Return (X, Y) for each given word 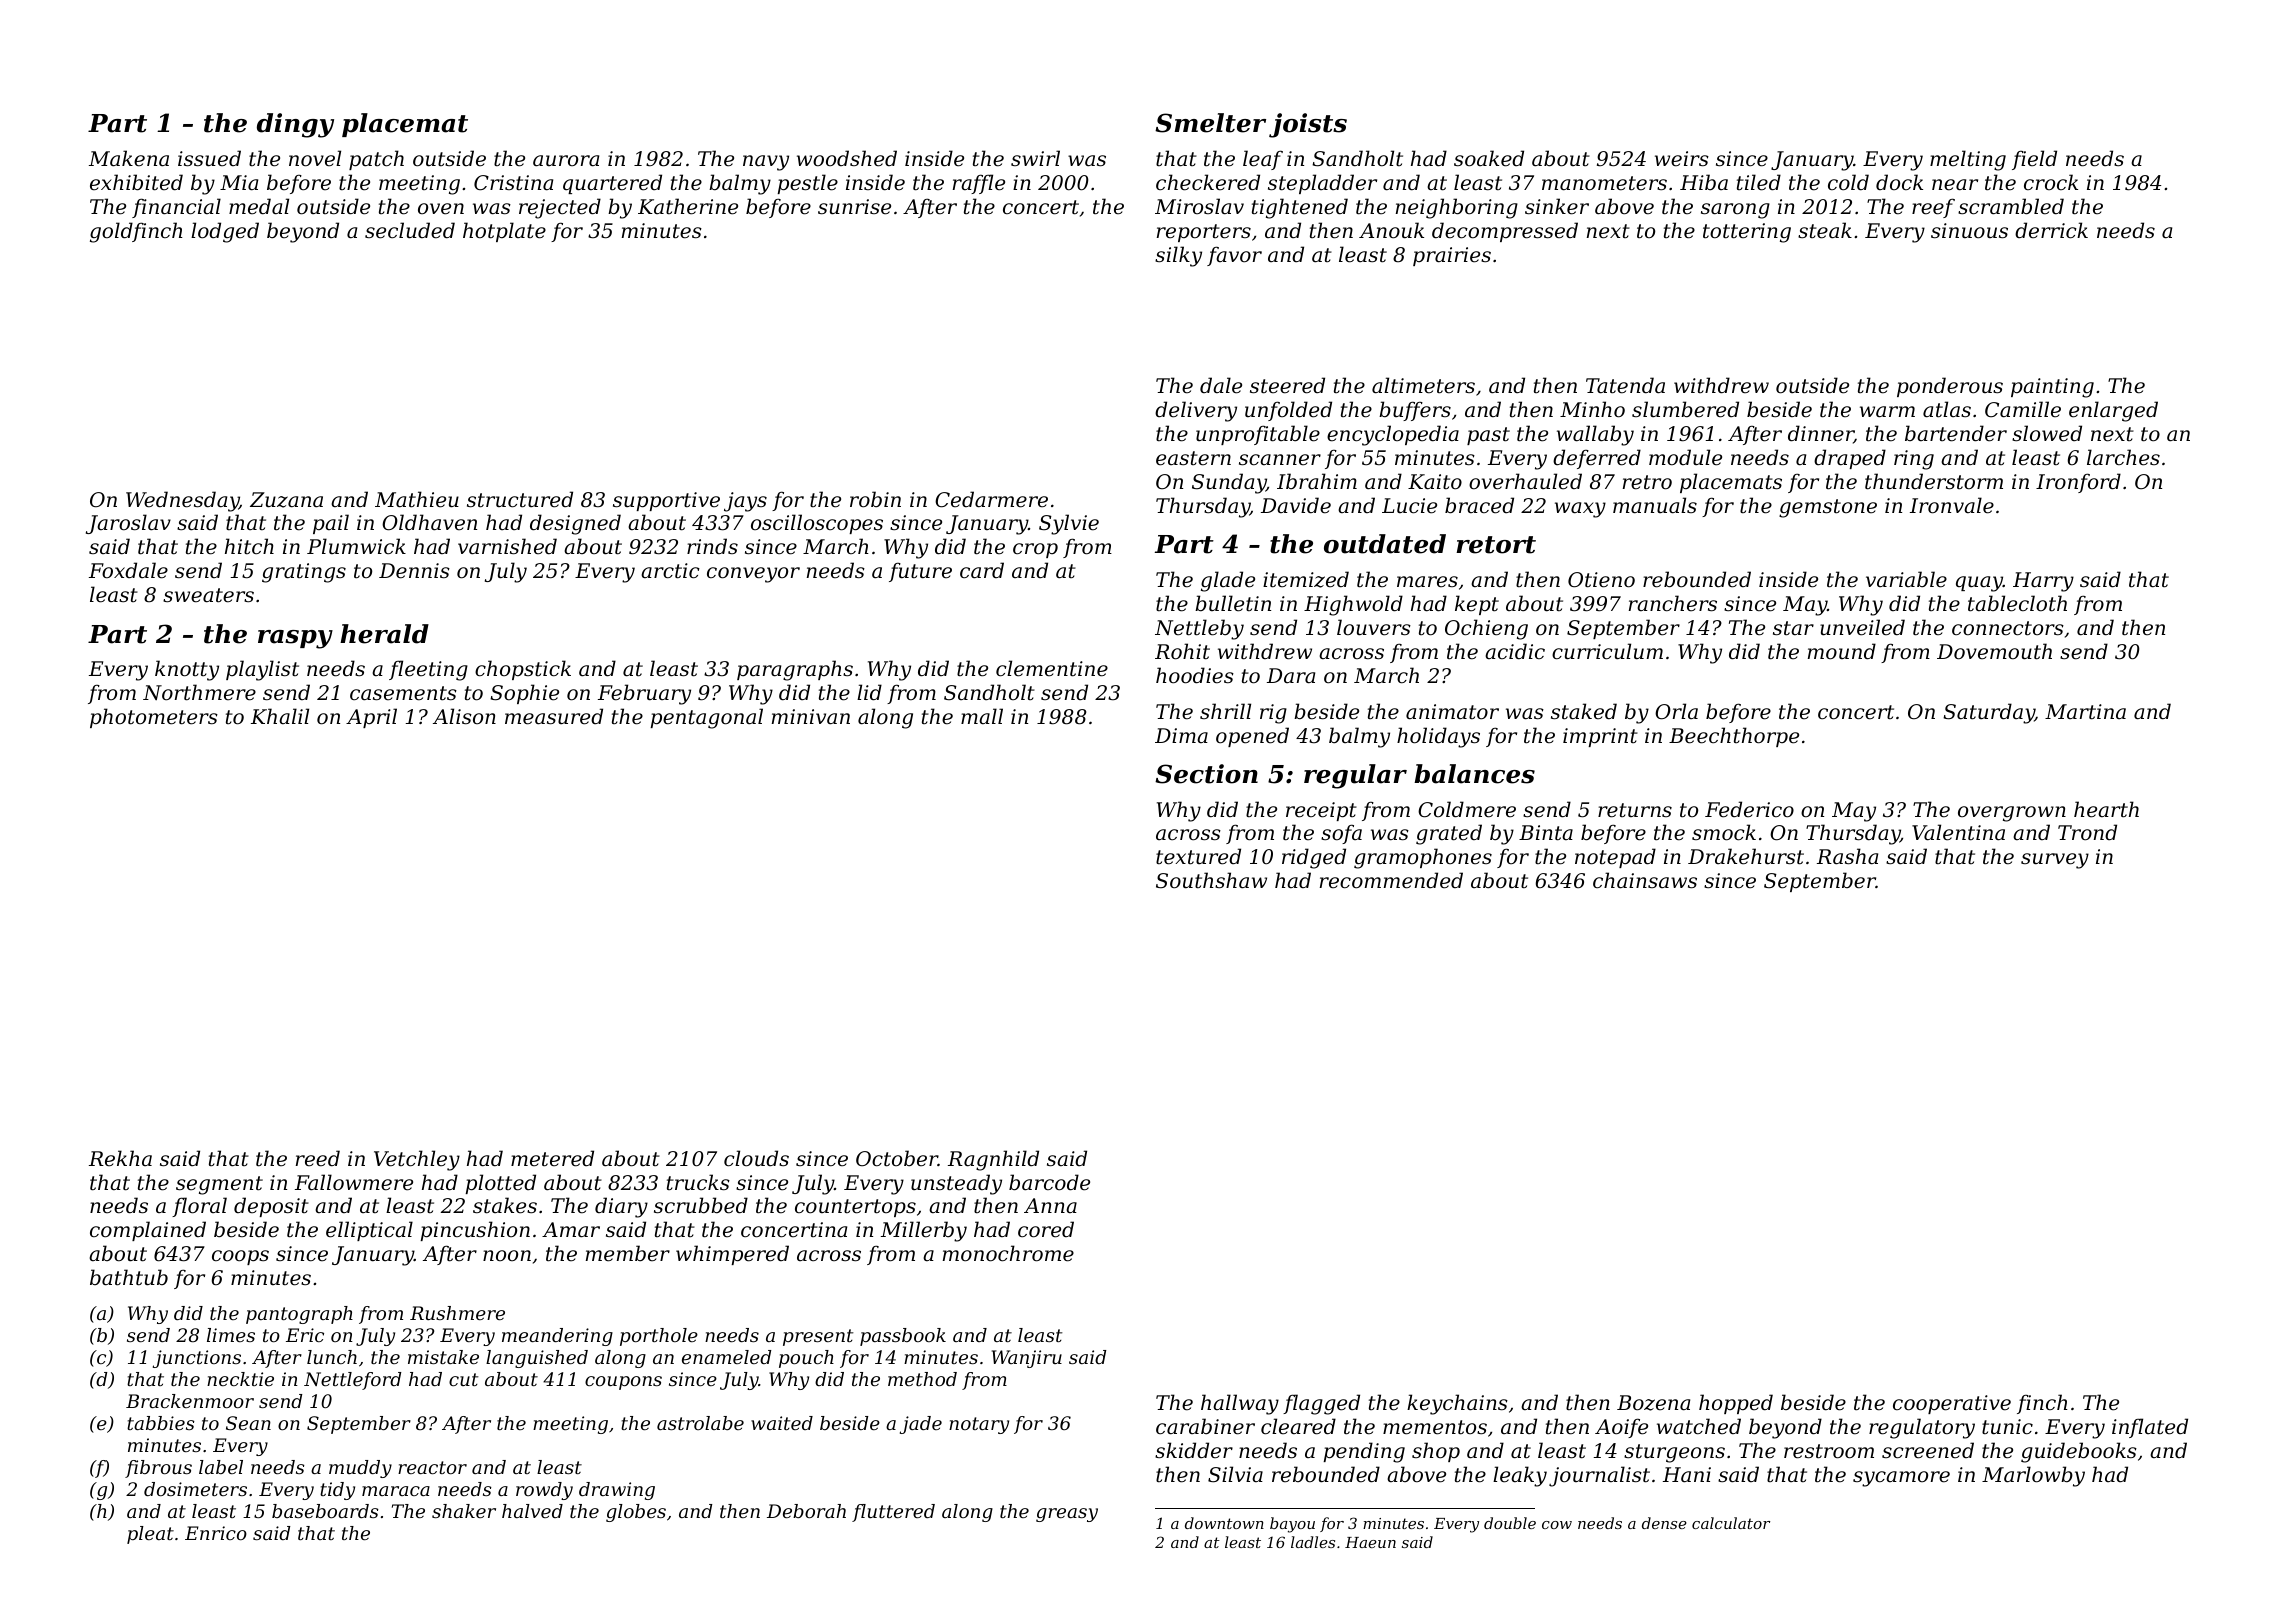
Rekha (120, 1158)
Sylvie (1069, 524)
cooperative (1952, 1404)
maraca (396, 1491)
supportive (666, 501)
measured (554, 716)
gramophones (1423, 858)
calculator (1731, 1523)
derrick (2051, 230)
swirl (1035, 158)
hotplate (504, 232)
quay (1979, 584)
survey (2055, 861)
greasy (1067, 1515)
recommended (1391, 880)
